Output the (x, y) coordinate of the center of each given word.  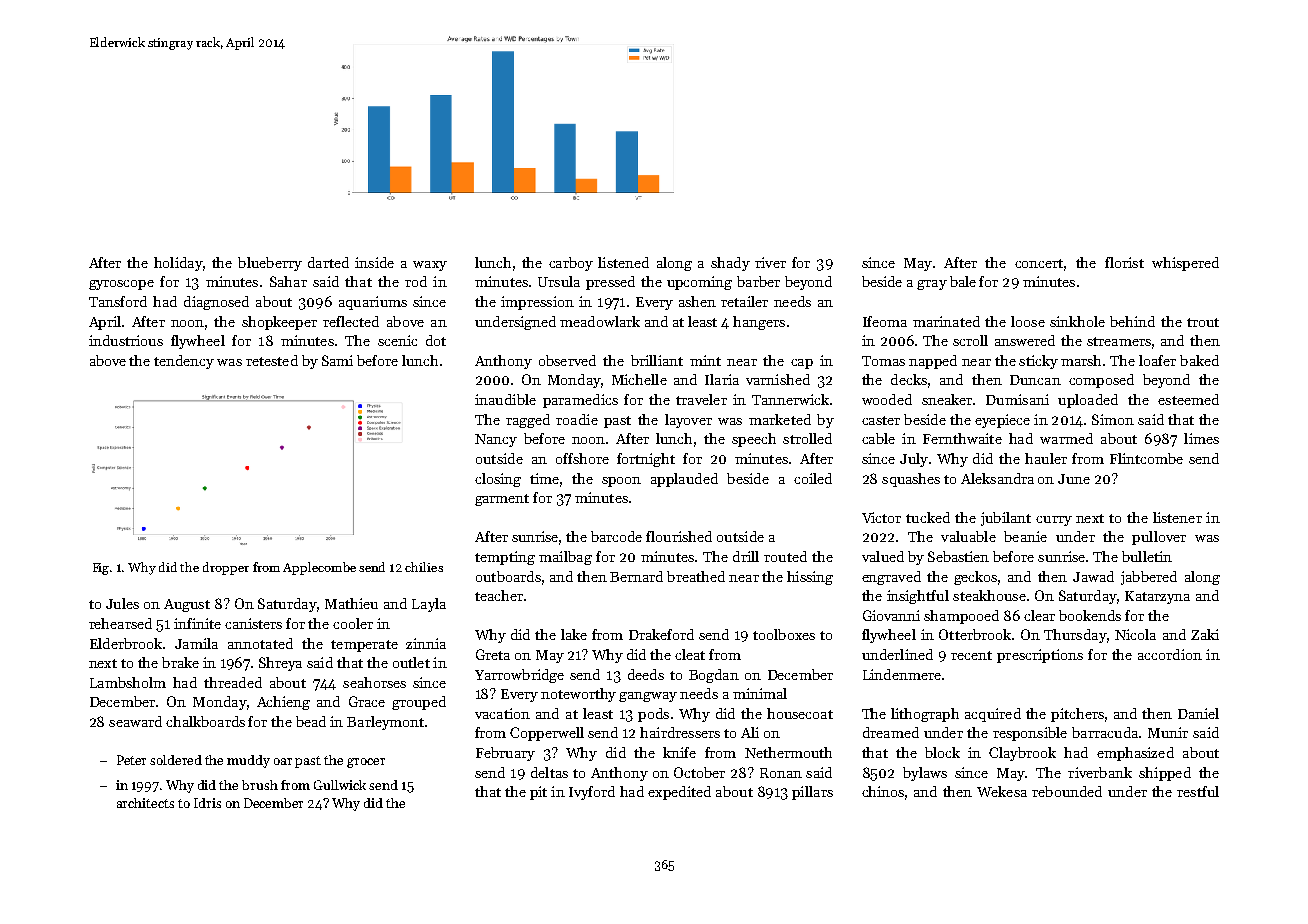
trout (1203, 322)
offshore (582, 458)
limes (1201, 438)
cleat (690, 654)
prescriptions (1040, 656)
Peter (131, 760)
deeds (646, 674)
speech (754, 440)
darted (328, 262)
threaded (233, 682)
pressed (610, 283)
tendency (184, 362)
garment (502, 500)
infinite (197, 623)
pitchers (1077, 715)
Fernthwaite (962, 438)
